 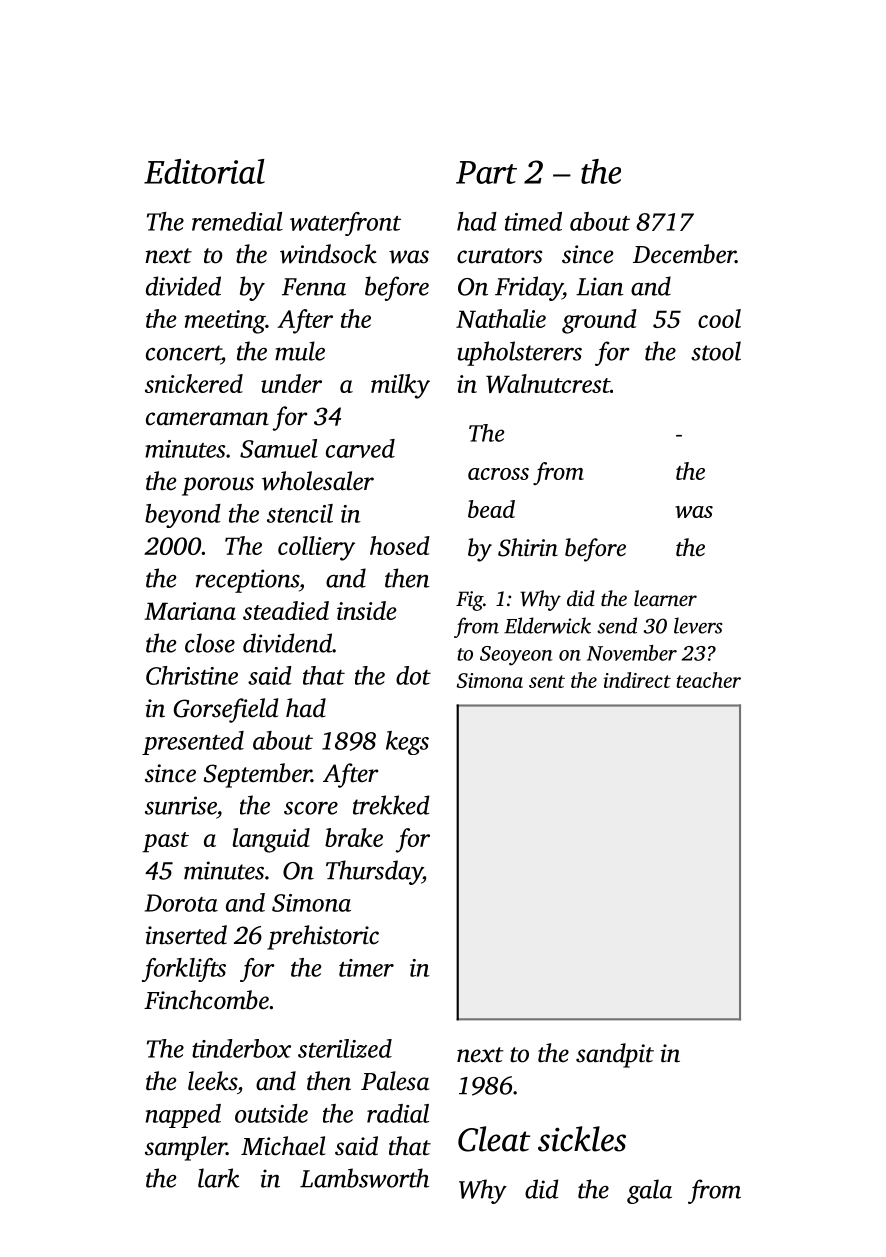 I want to click on sandpit, so click(x=615, y=1055).
